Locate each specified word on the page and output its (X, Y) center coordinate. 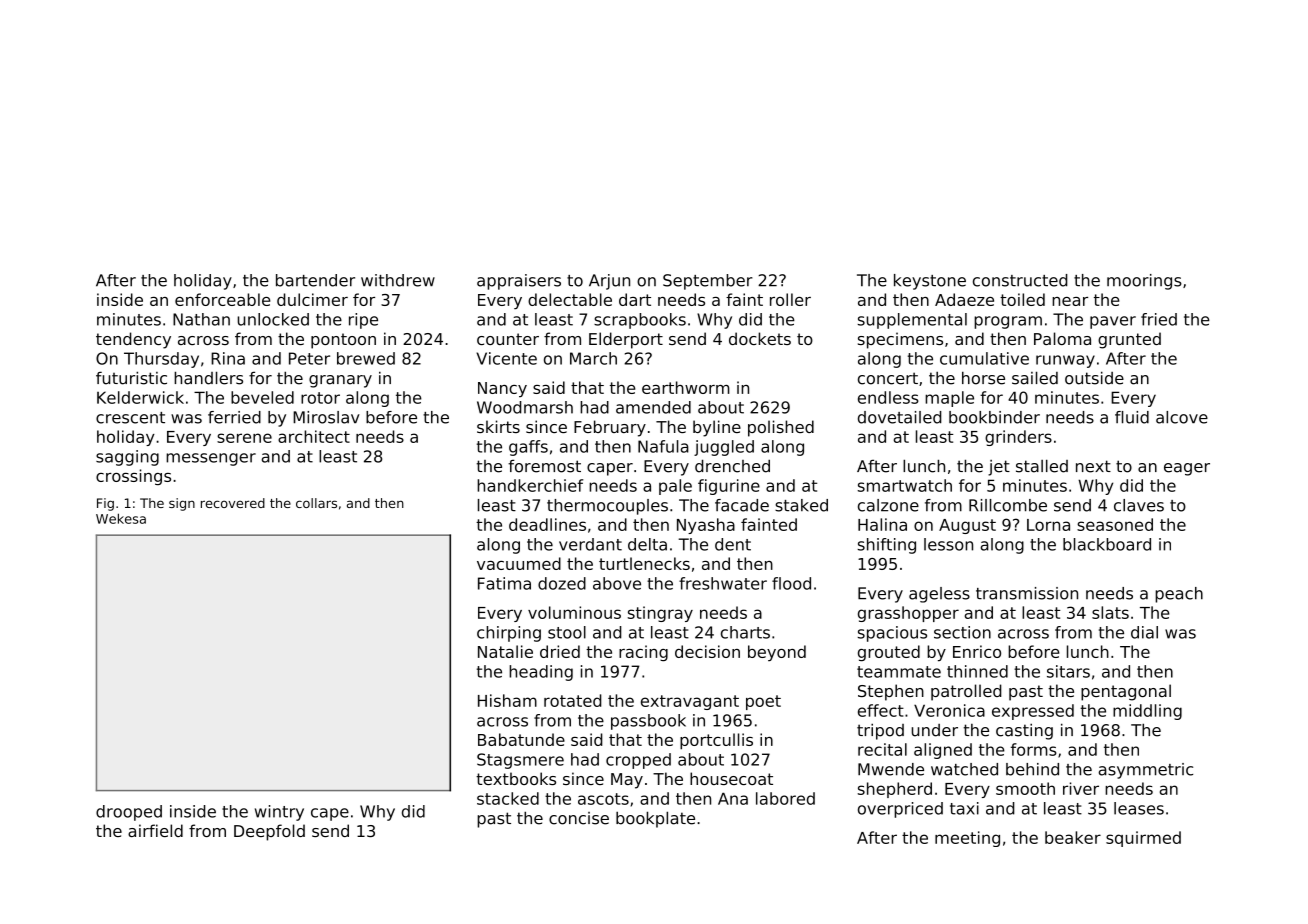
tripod (880, 731)
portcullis (716, 741)
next (1093, 466)
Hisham (507, 700)
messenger (211, 459)
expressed (1033, 712)
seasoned (1115, 524)
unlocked (273, 319)
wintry (279, 813)
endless (888, 397)
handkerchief (530, 485)
